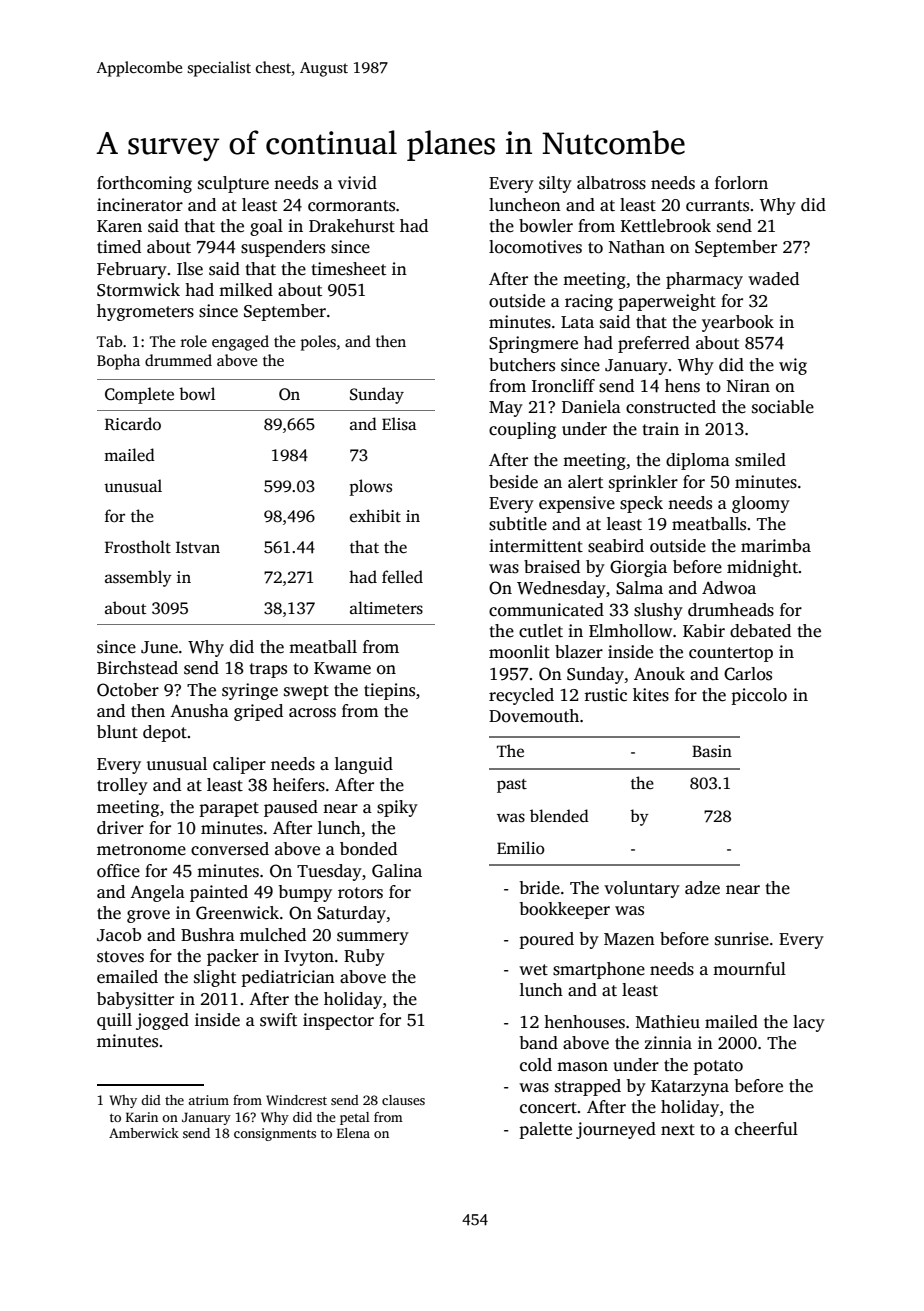 The height and width of the document is (1311, 924). I want to click on Carlos, so click(748, 674).
